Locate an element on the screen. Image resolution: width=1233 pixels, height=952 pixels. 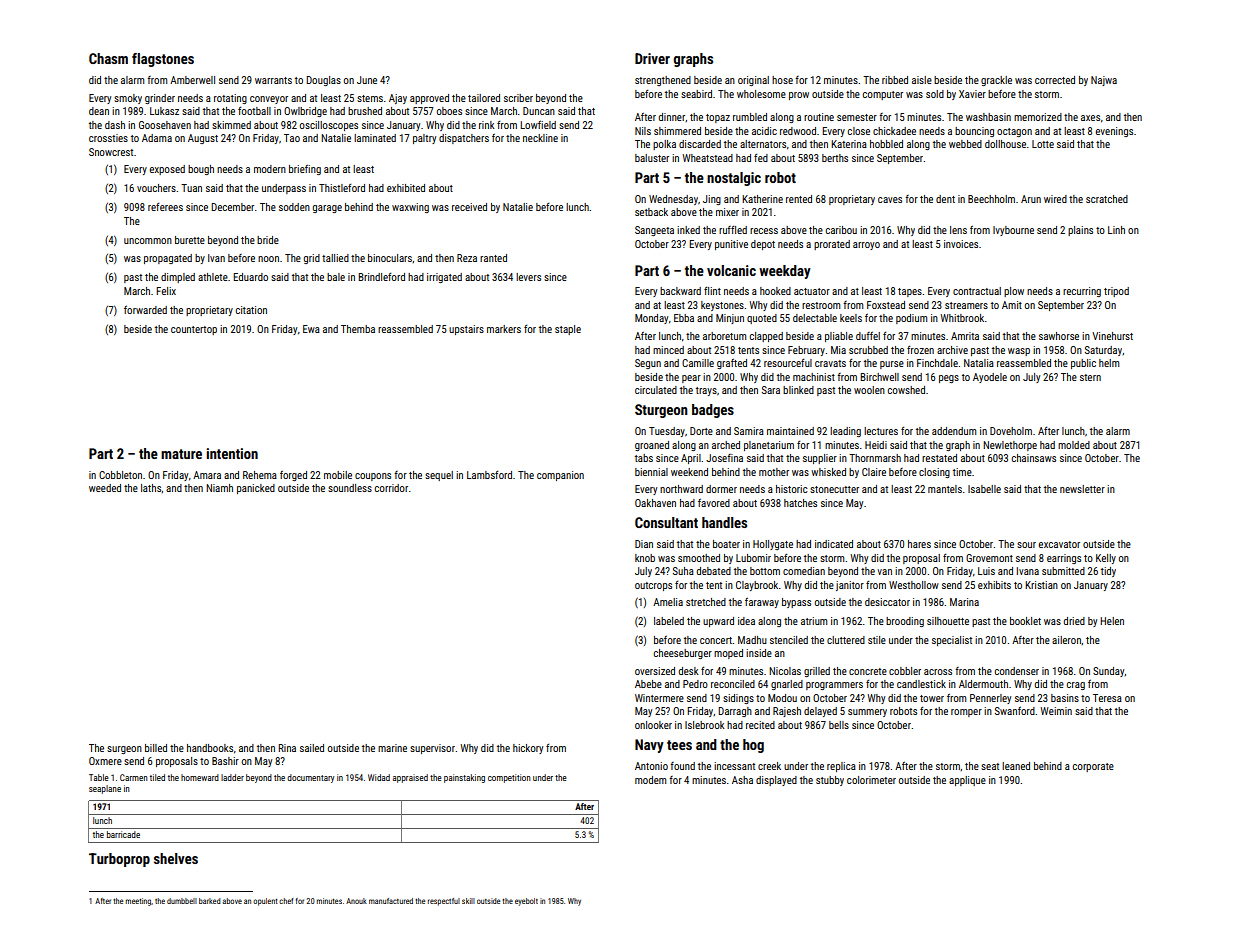
Driver is located at coordinates (652, 58).
